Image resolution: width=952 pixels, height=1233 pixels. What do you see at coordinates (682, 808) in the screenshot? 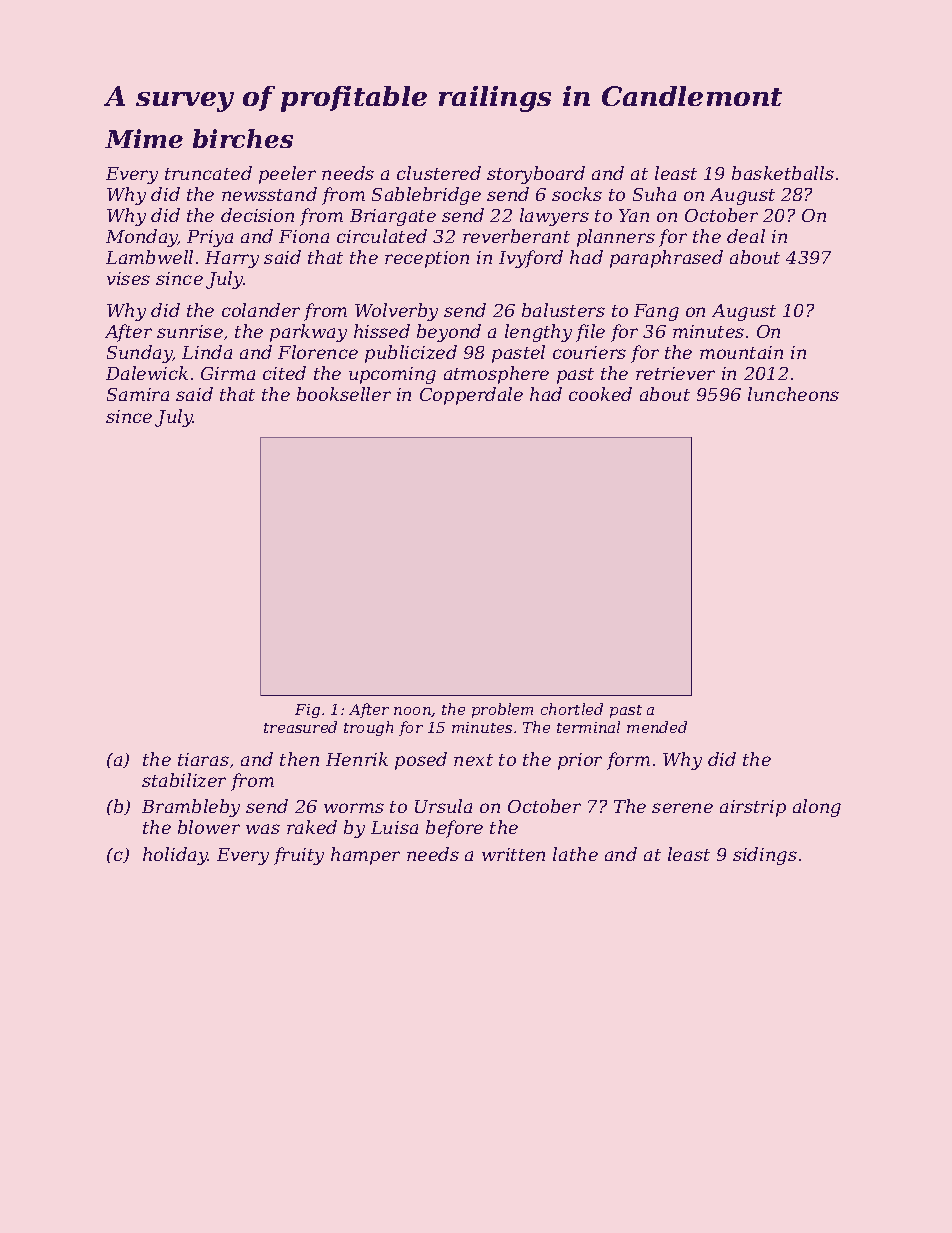
I see `serene` at bounding box center [682, 808].
